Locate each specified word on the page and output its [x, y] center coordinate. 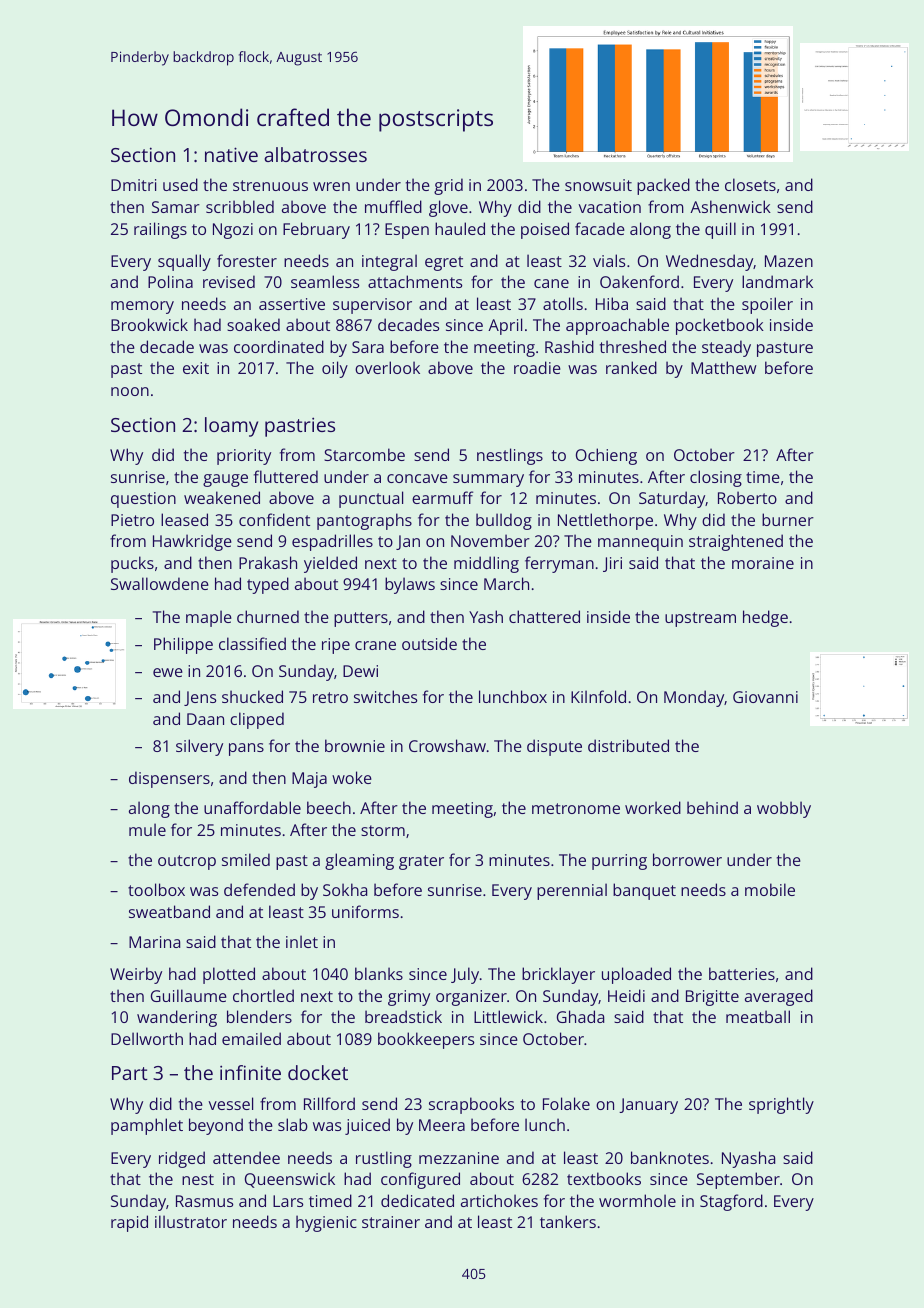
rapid [129, 1223]
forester [247, 260]
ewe [168, 672]
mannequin [640, 543]
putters [361, 619]
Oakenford [639, 281]
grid [448, 186]
